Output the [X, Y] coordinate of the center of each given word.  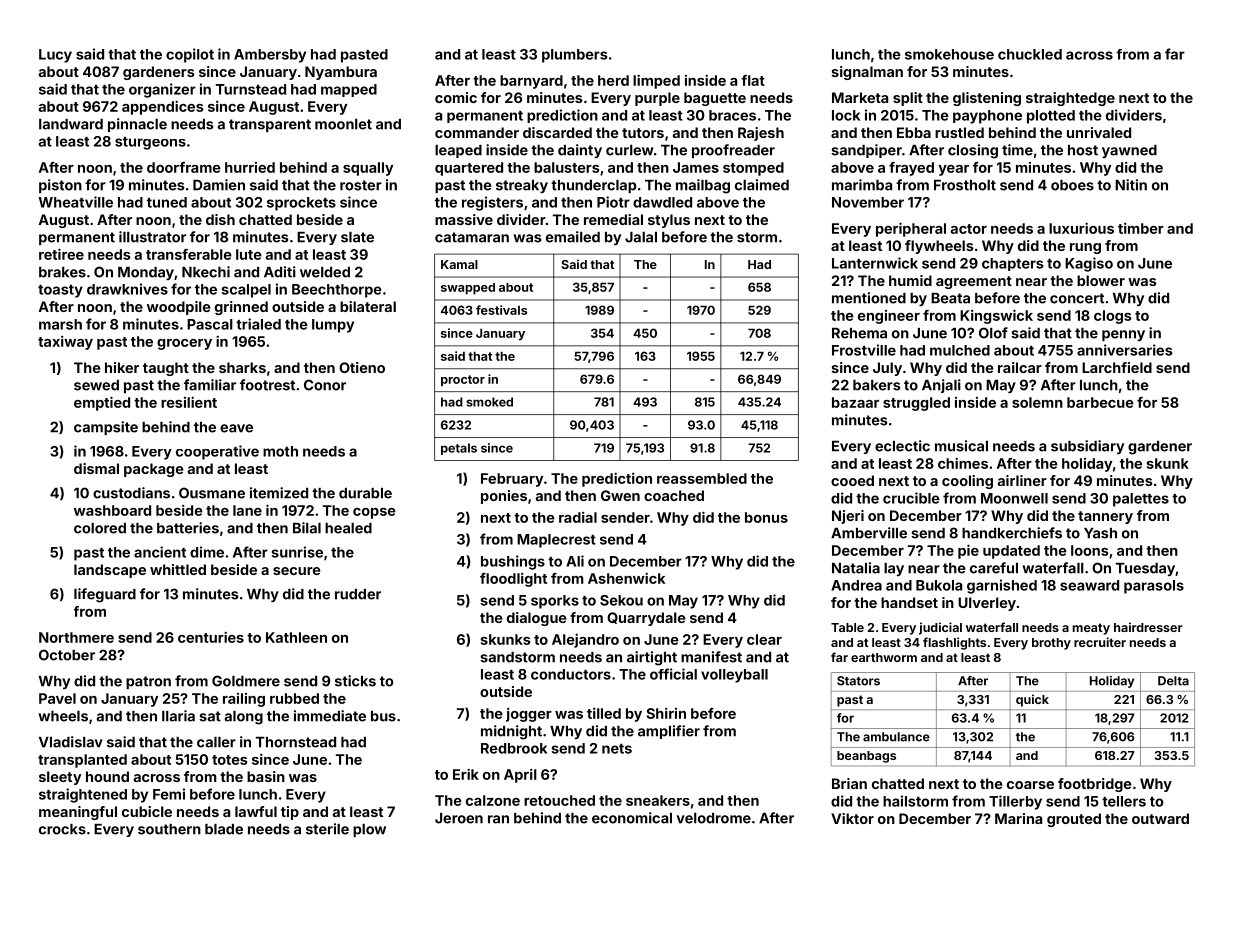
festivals [501, 310]
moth [280, 451]
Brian [849, 783]
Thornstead [296, 742]
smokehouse [949, 54]
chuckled [1030, 54]
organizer [162, 90]
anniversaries [1124, 350]
